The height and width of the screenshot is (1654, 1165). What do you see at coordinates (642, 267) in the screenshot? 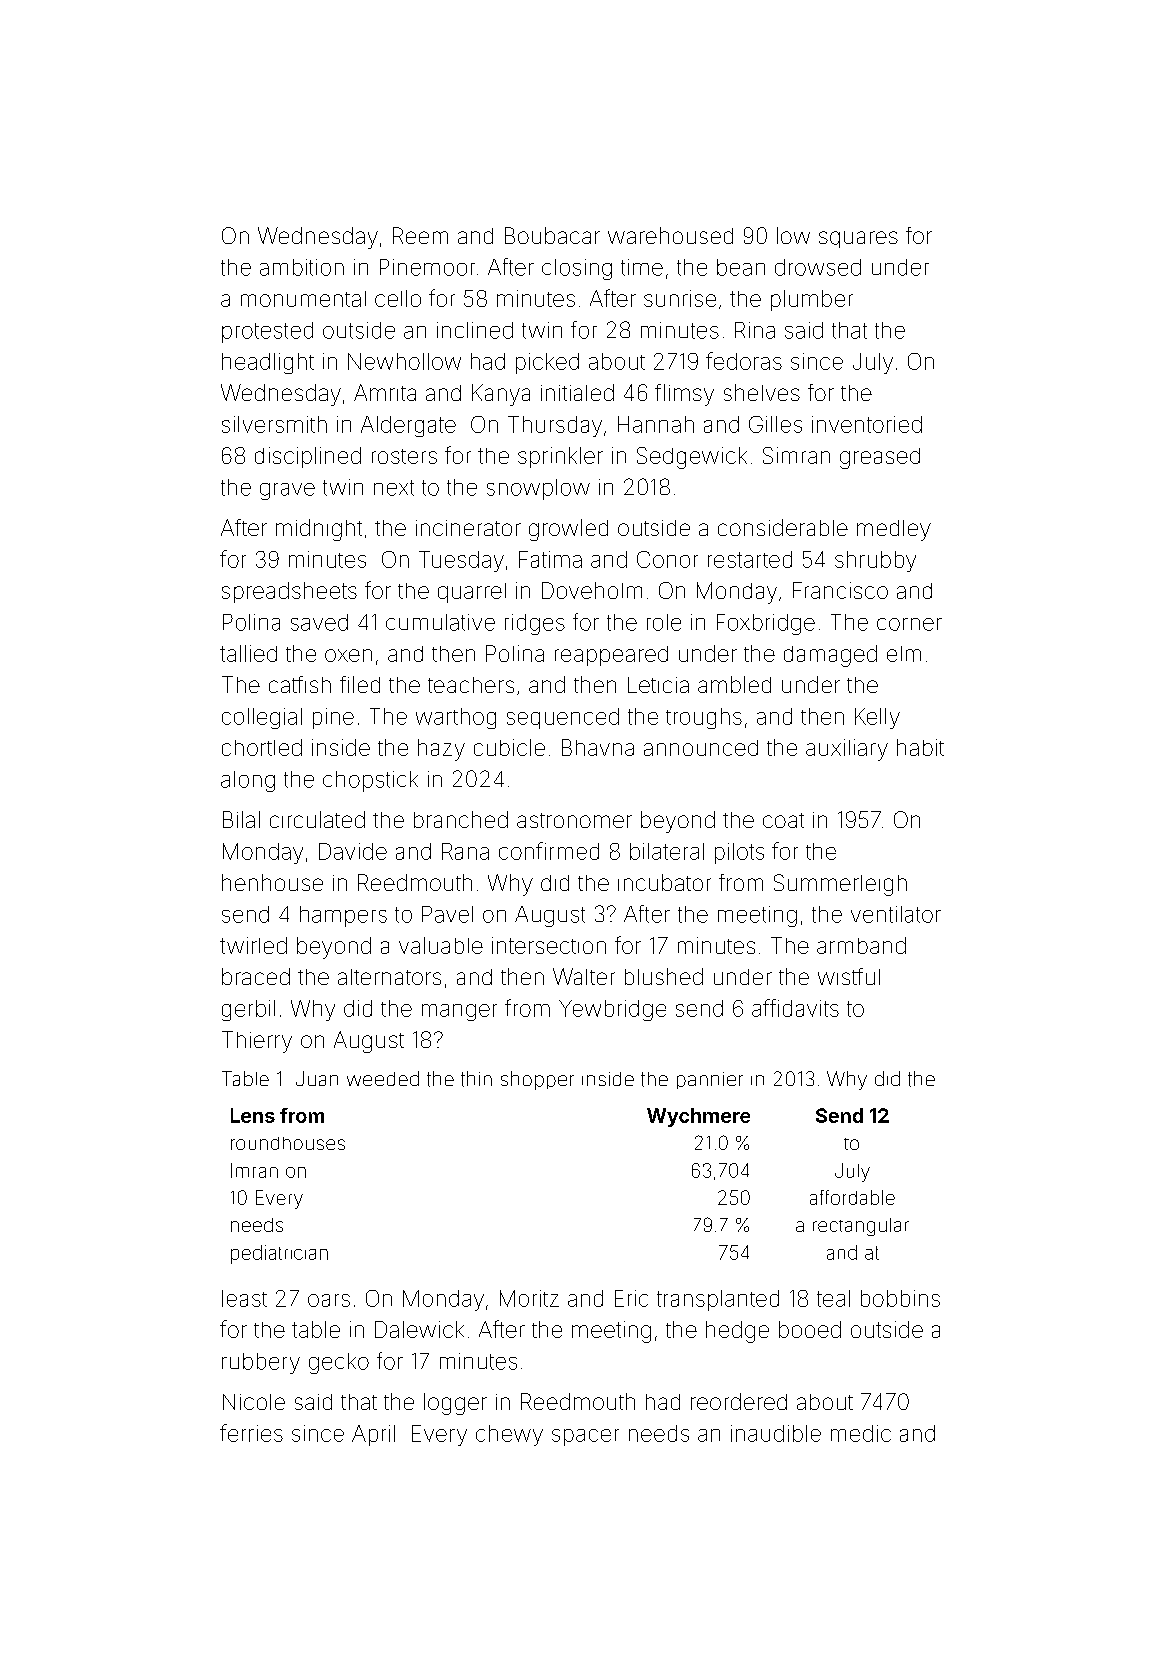
I see `time` at bounding box center [642, 267].
